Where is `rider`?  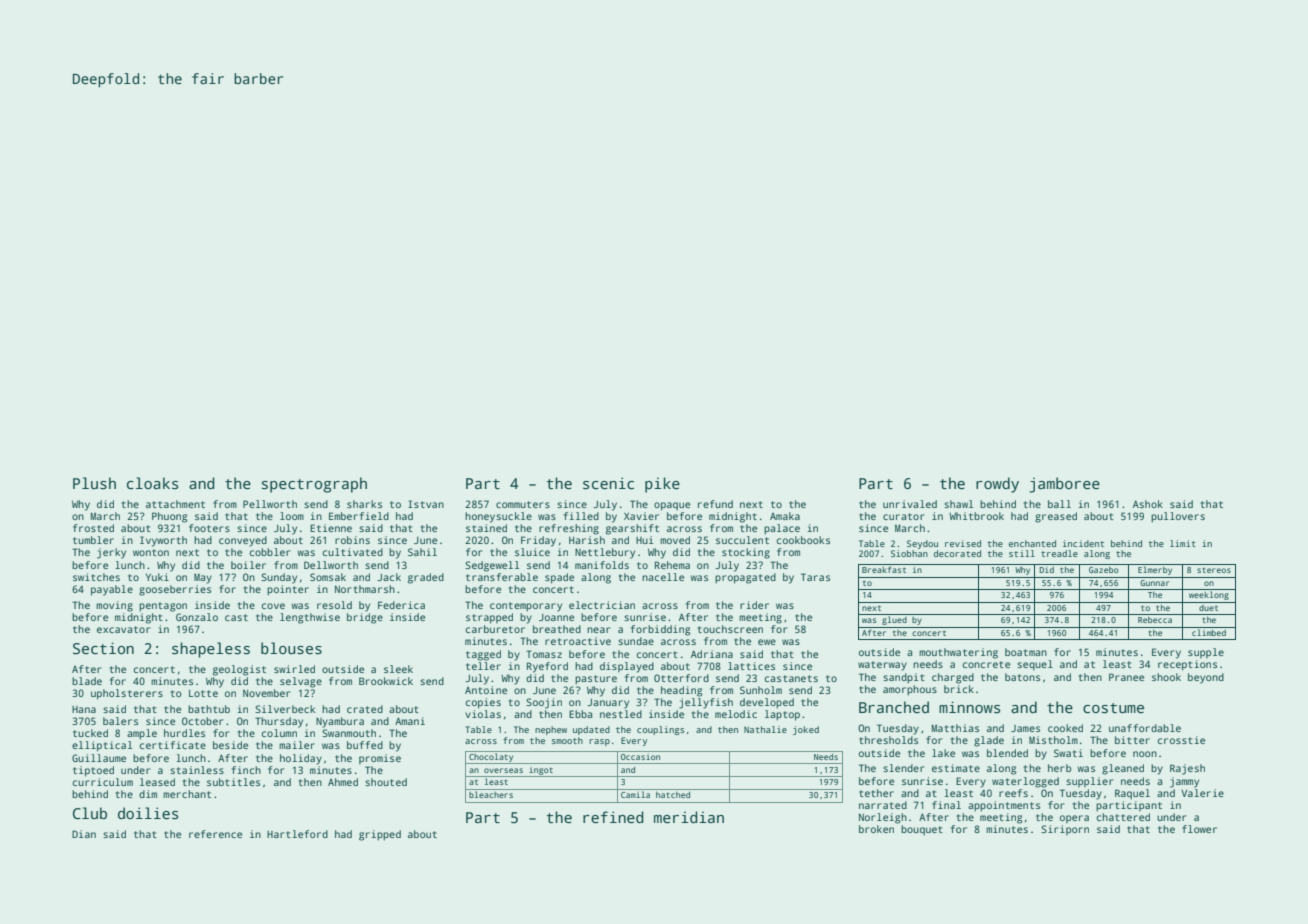
rider is located at coordinates (754, 605).
